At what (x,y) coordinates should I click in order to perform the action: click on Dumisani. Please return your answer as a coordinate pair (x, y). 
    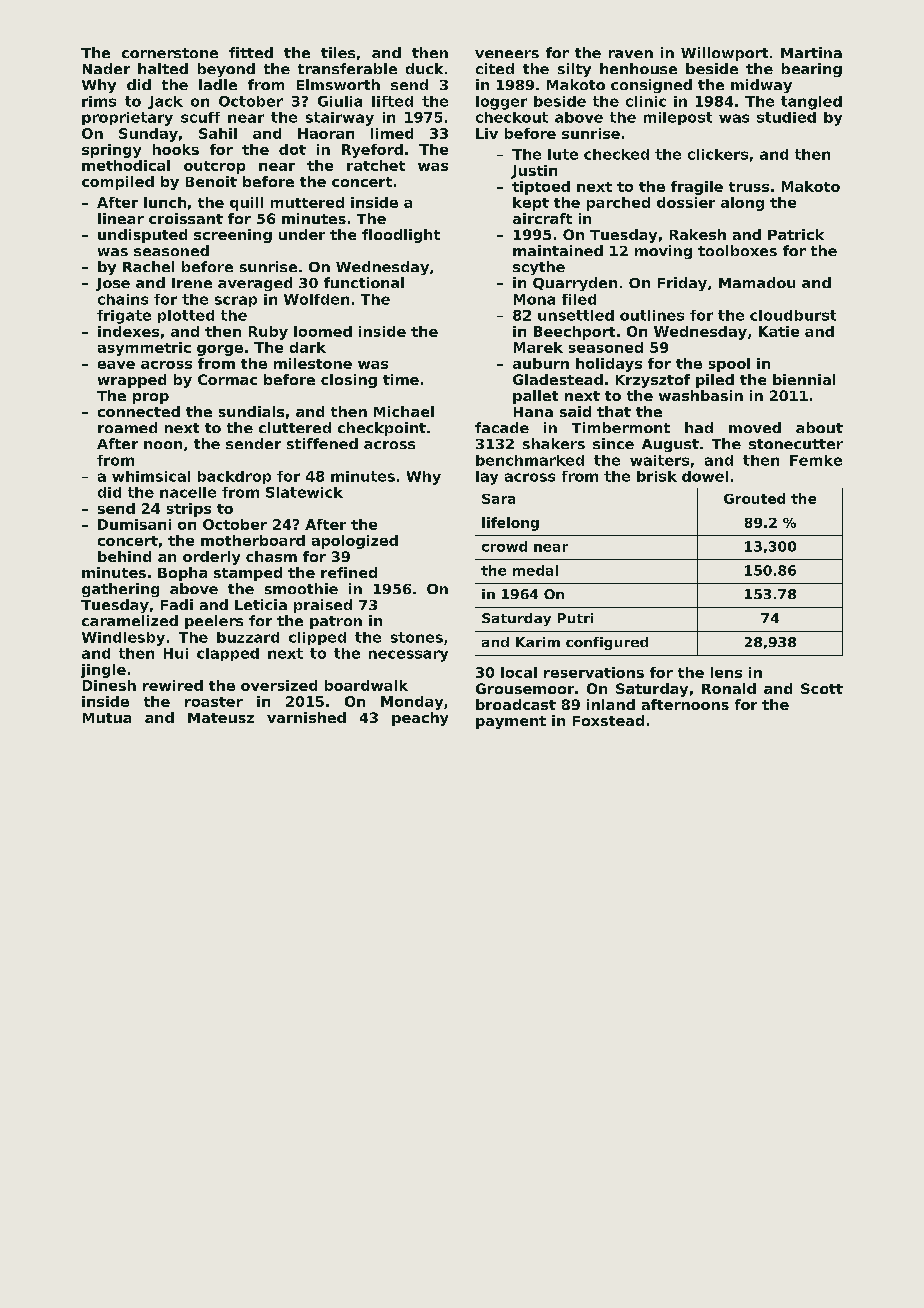
    Looking at the image, I should click on (134, 524).
